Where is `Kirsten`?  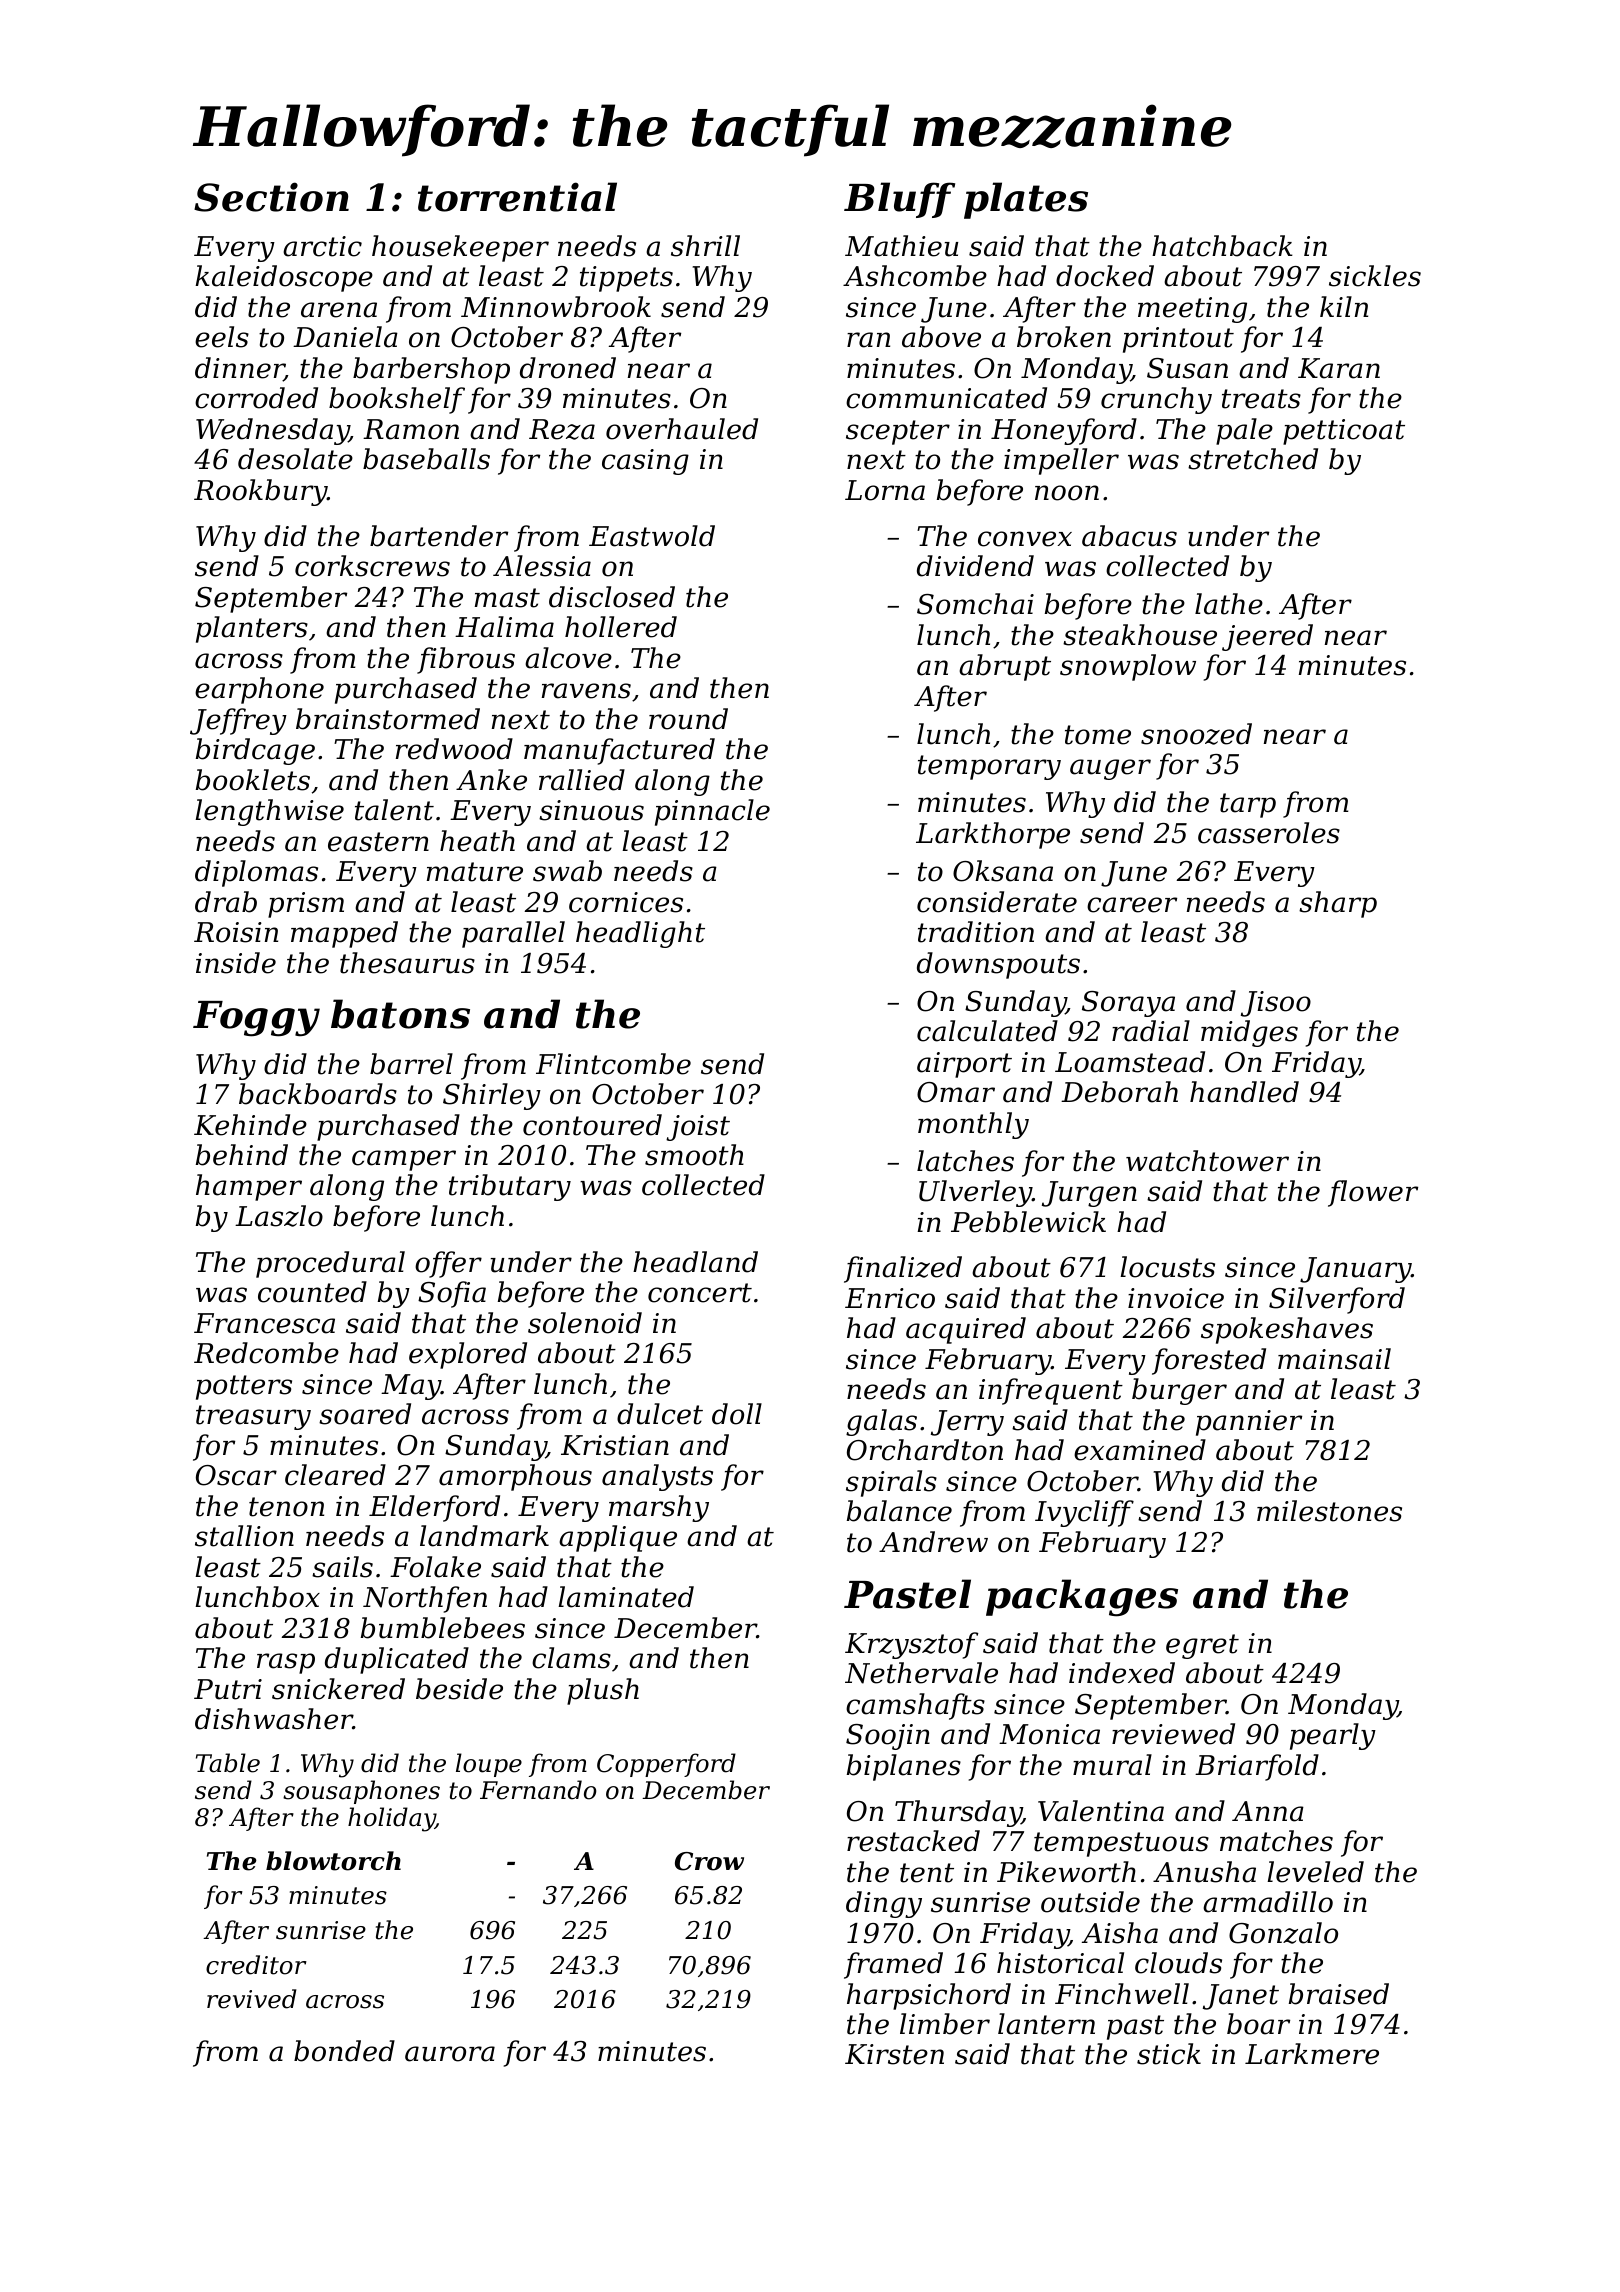 Kirsten is located at coordinates (894, 2054).
